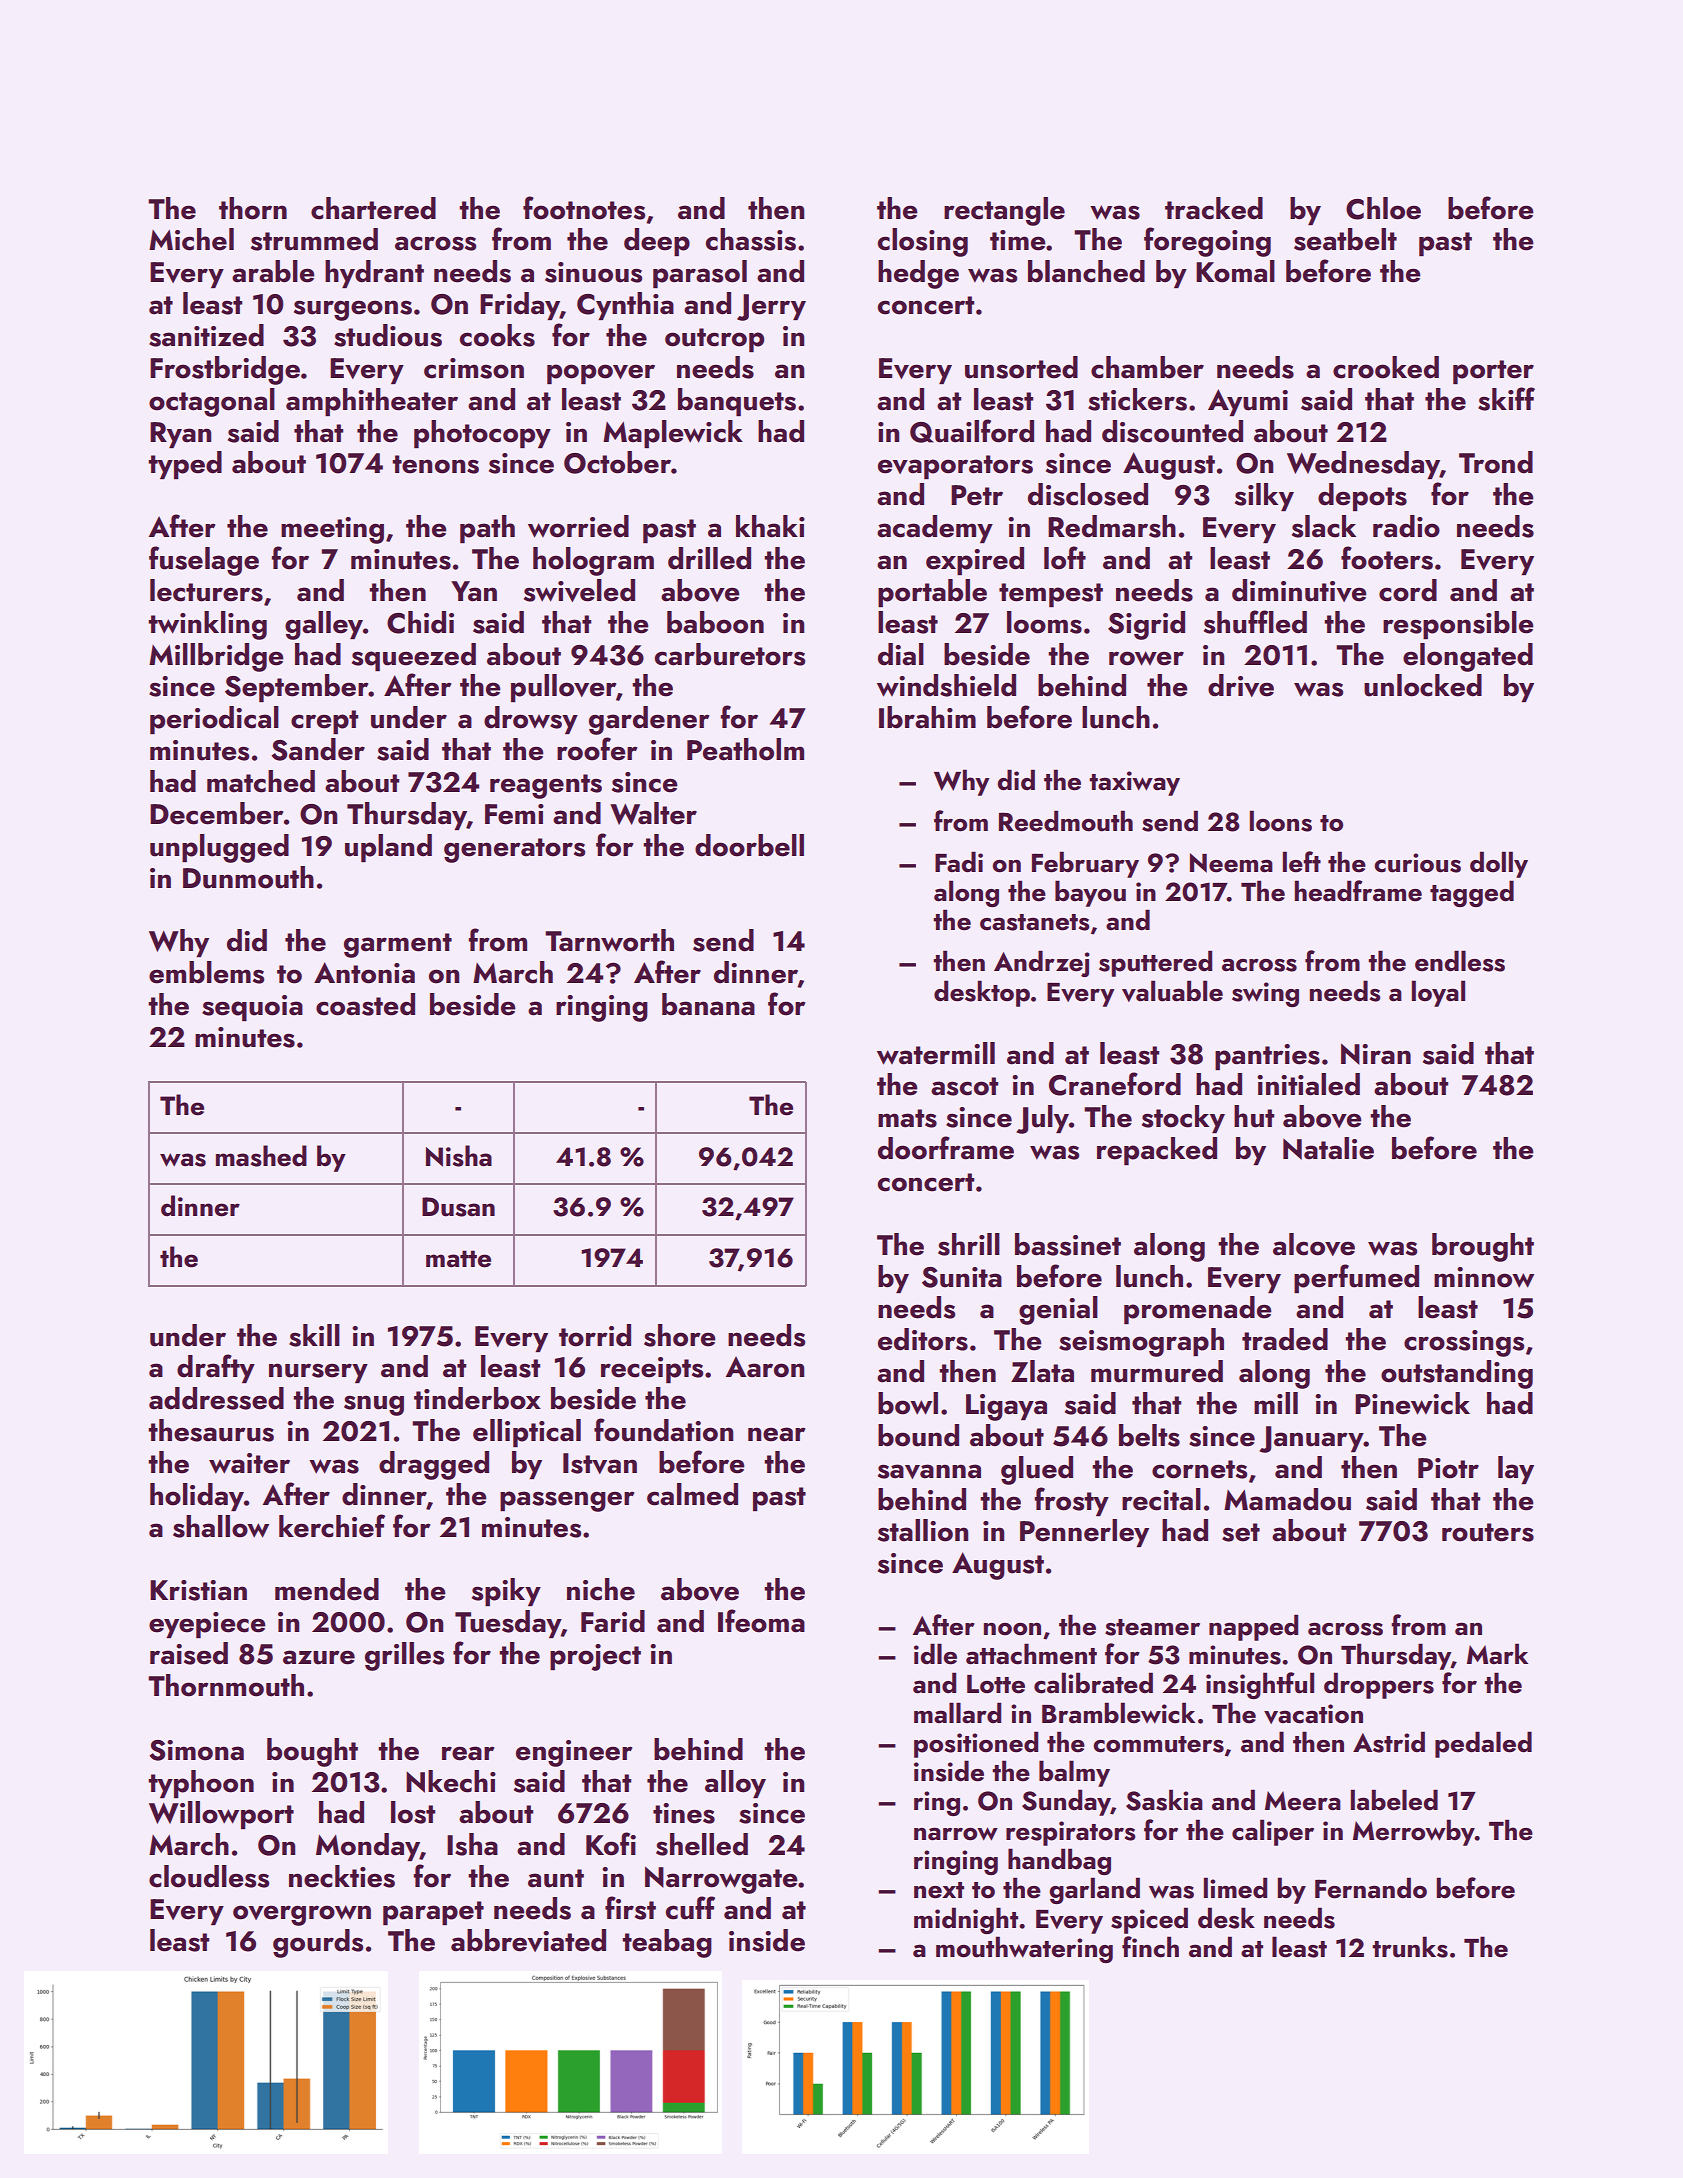  What do you see at coordinates (198, 1590) in the image?
I see `Kristian` at bounding box center [198, 1590].
